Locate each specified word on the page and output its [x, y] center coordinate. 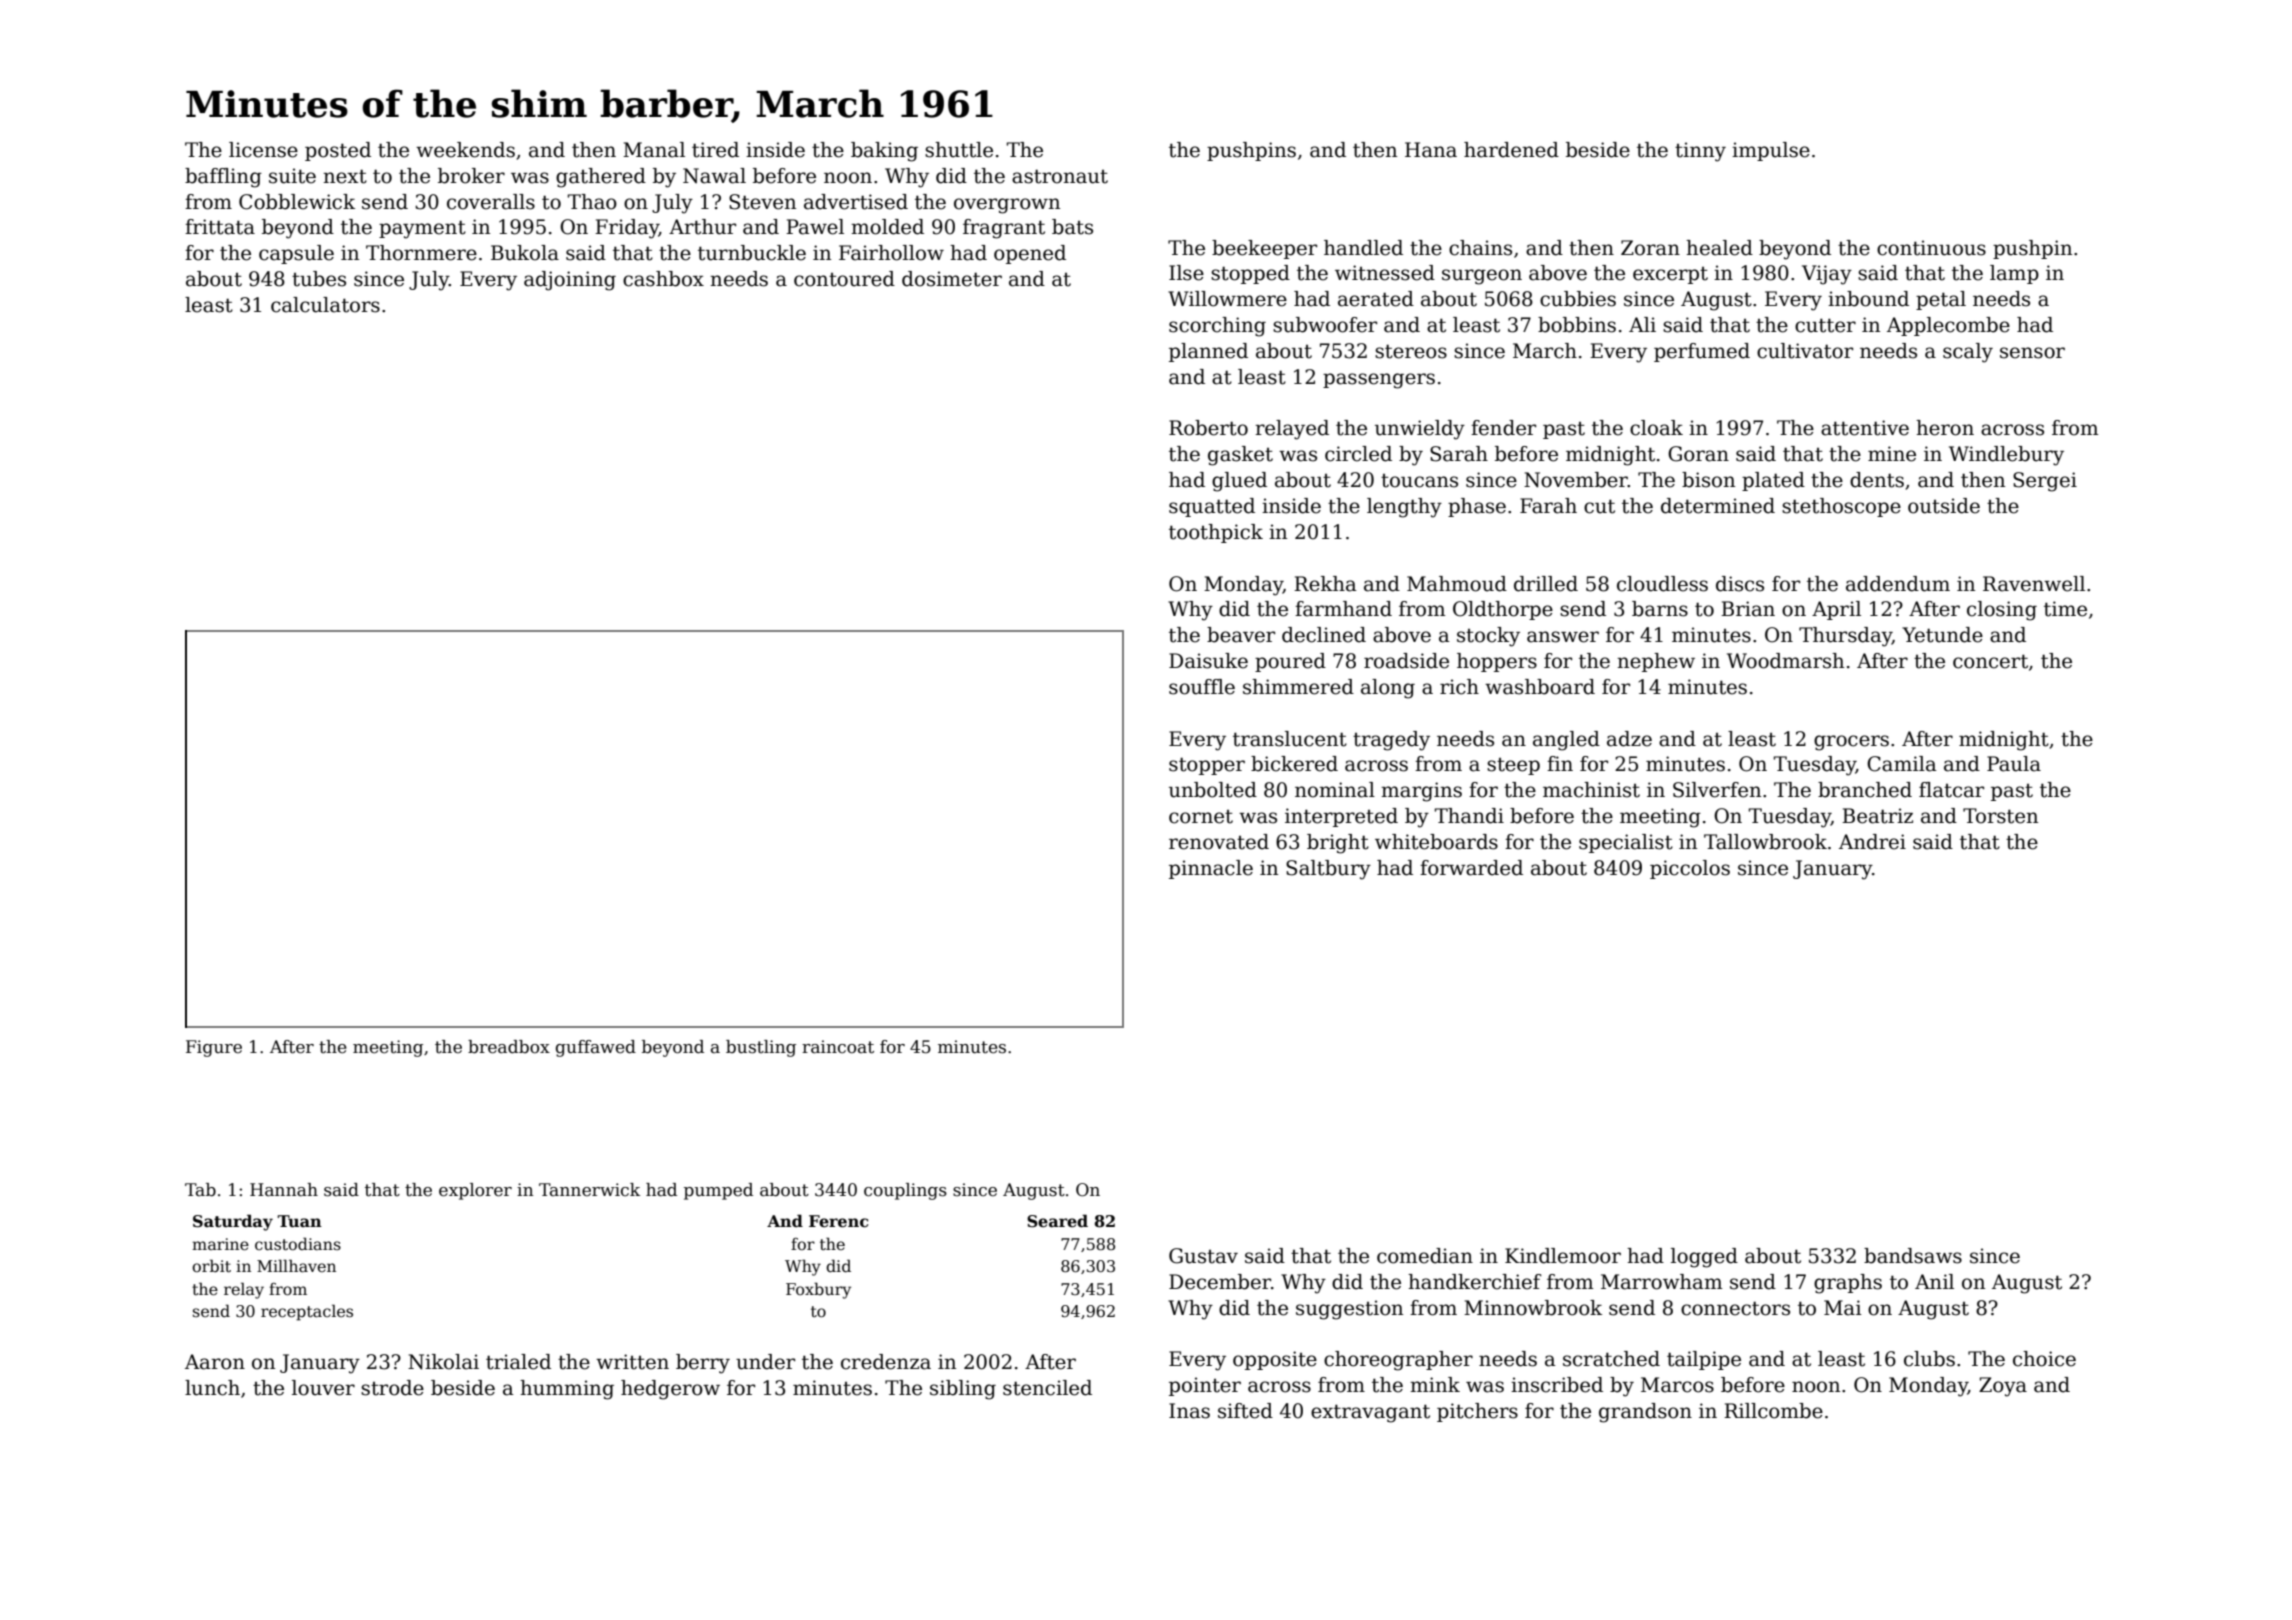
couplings [905, 1191]
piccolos [1690, 869]
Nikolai [443, 1362]
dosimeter [952, 279]
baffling [223, 178]
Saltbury [1328, 870]
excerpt [1670, 275]
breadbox [509, 1047]
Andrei [1872, 842]
